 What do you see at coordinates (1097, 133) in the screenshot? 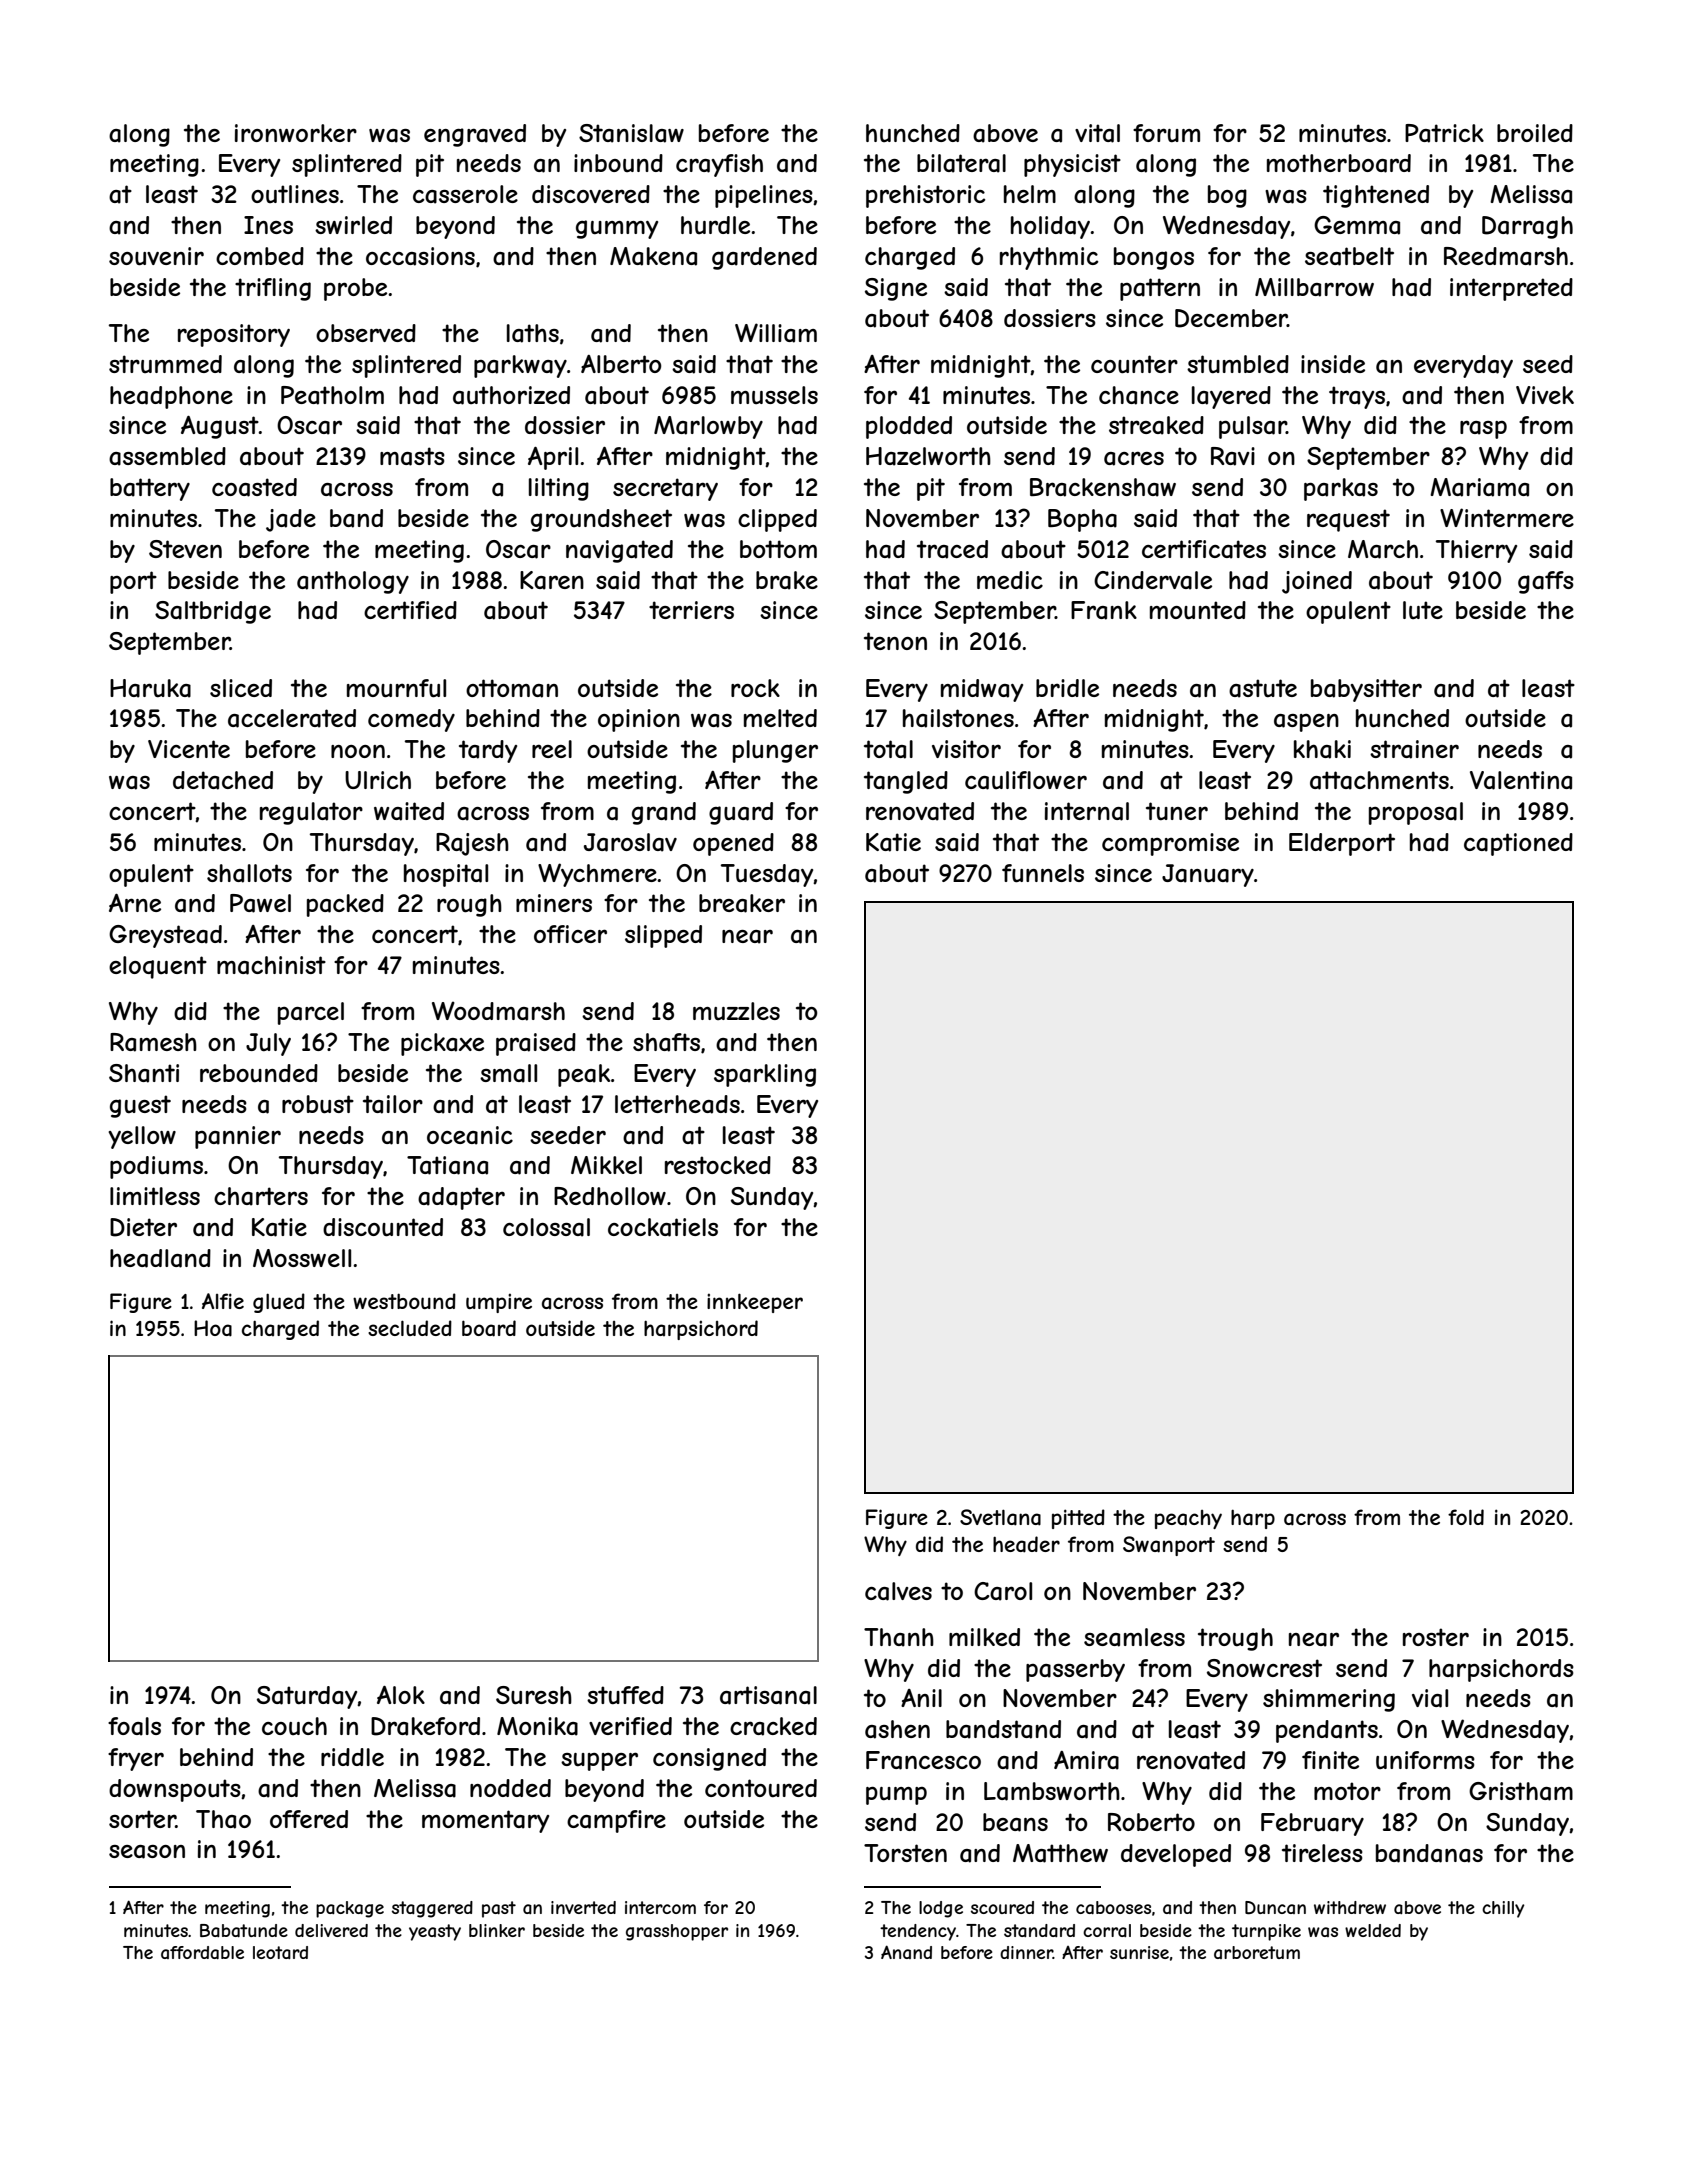
I see `vital` at bounding box center [1097, 133].
